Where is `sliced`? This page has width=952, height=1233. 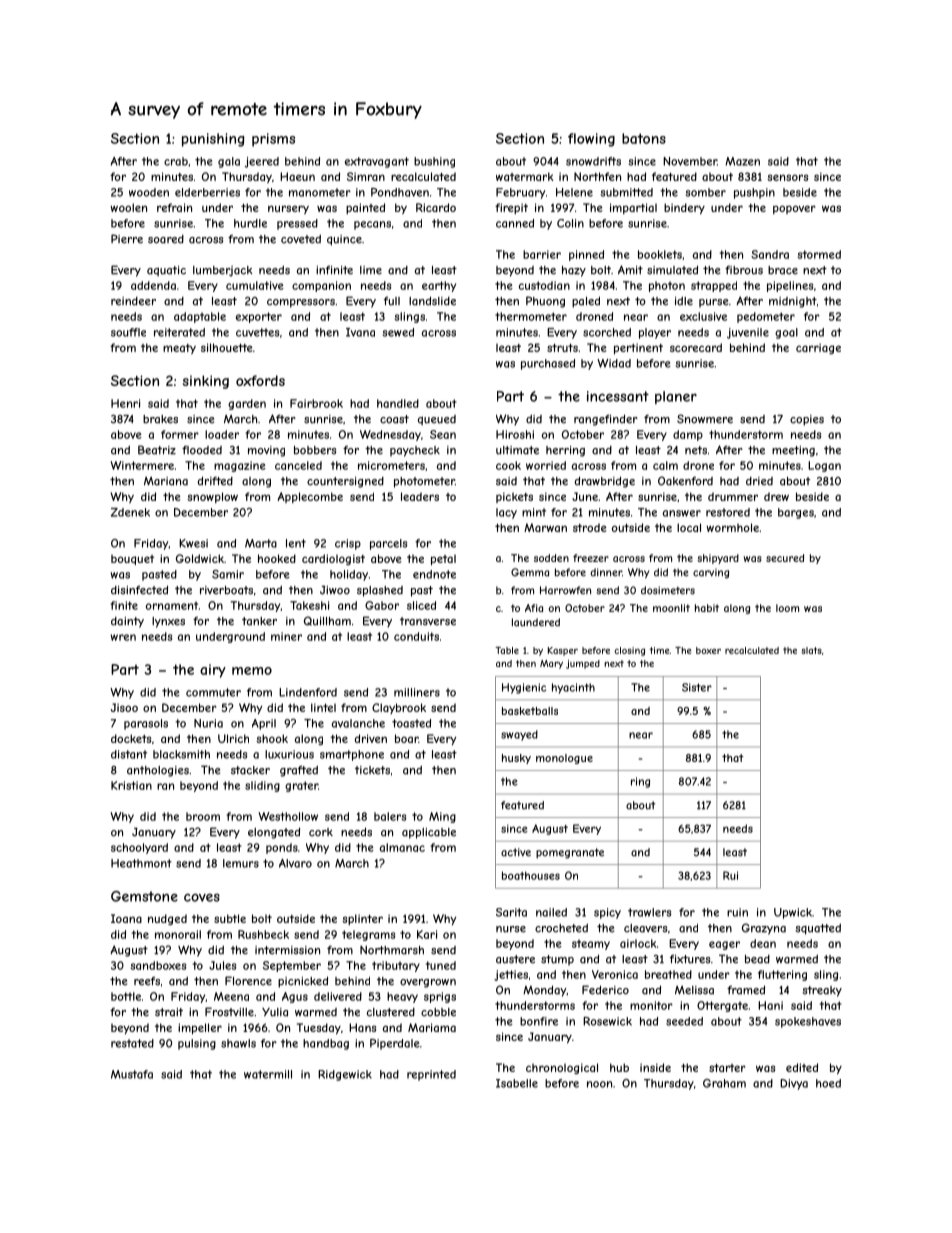 sliced is located at coordinates (421, 605).
